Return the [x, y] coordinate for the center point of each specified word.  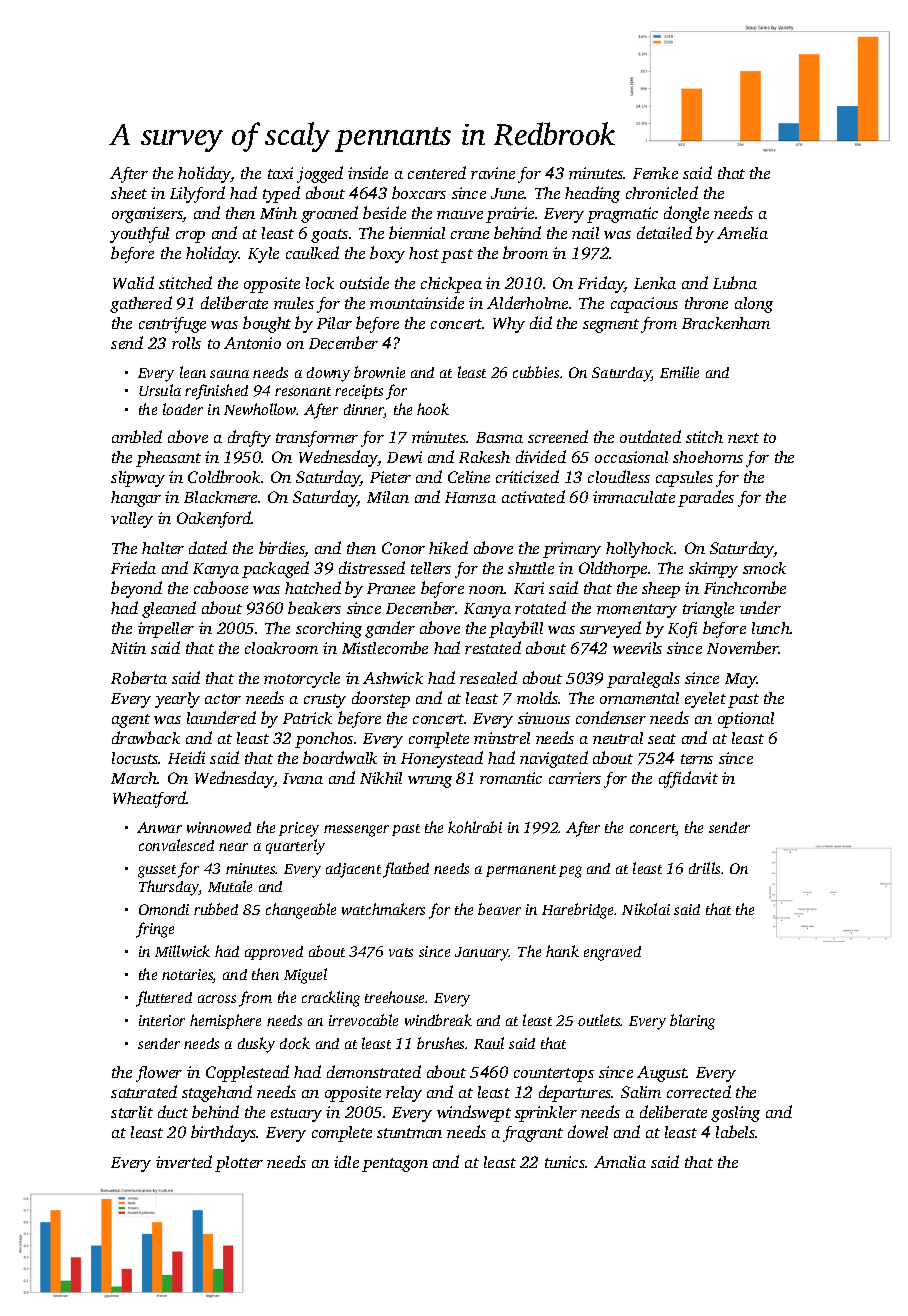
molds [538, 697]
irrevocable [363, 1020]
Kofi [682, 630]
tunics [565, 1162]
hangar [136, 499]
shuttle [531, 568]
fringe [155, 930]
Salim [641, 1092]
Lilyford [197, 194]
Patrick [307, 718]
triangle [708, 610]
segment [611, 326]
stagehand [217, 1093]
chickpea [451, 285]
